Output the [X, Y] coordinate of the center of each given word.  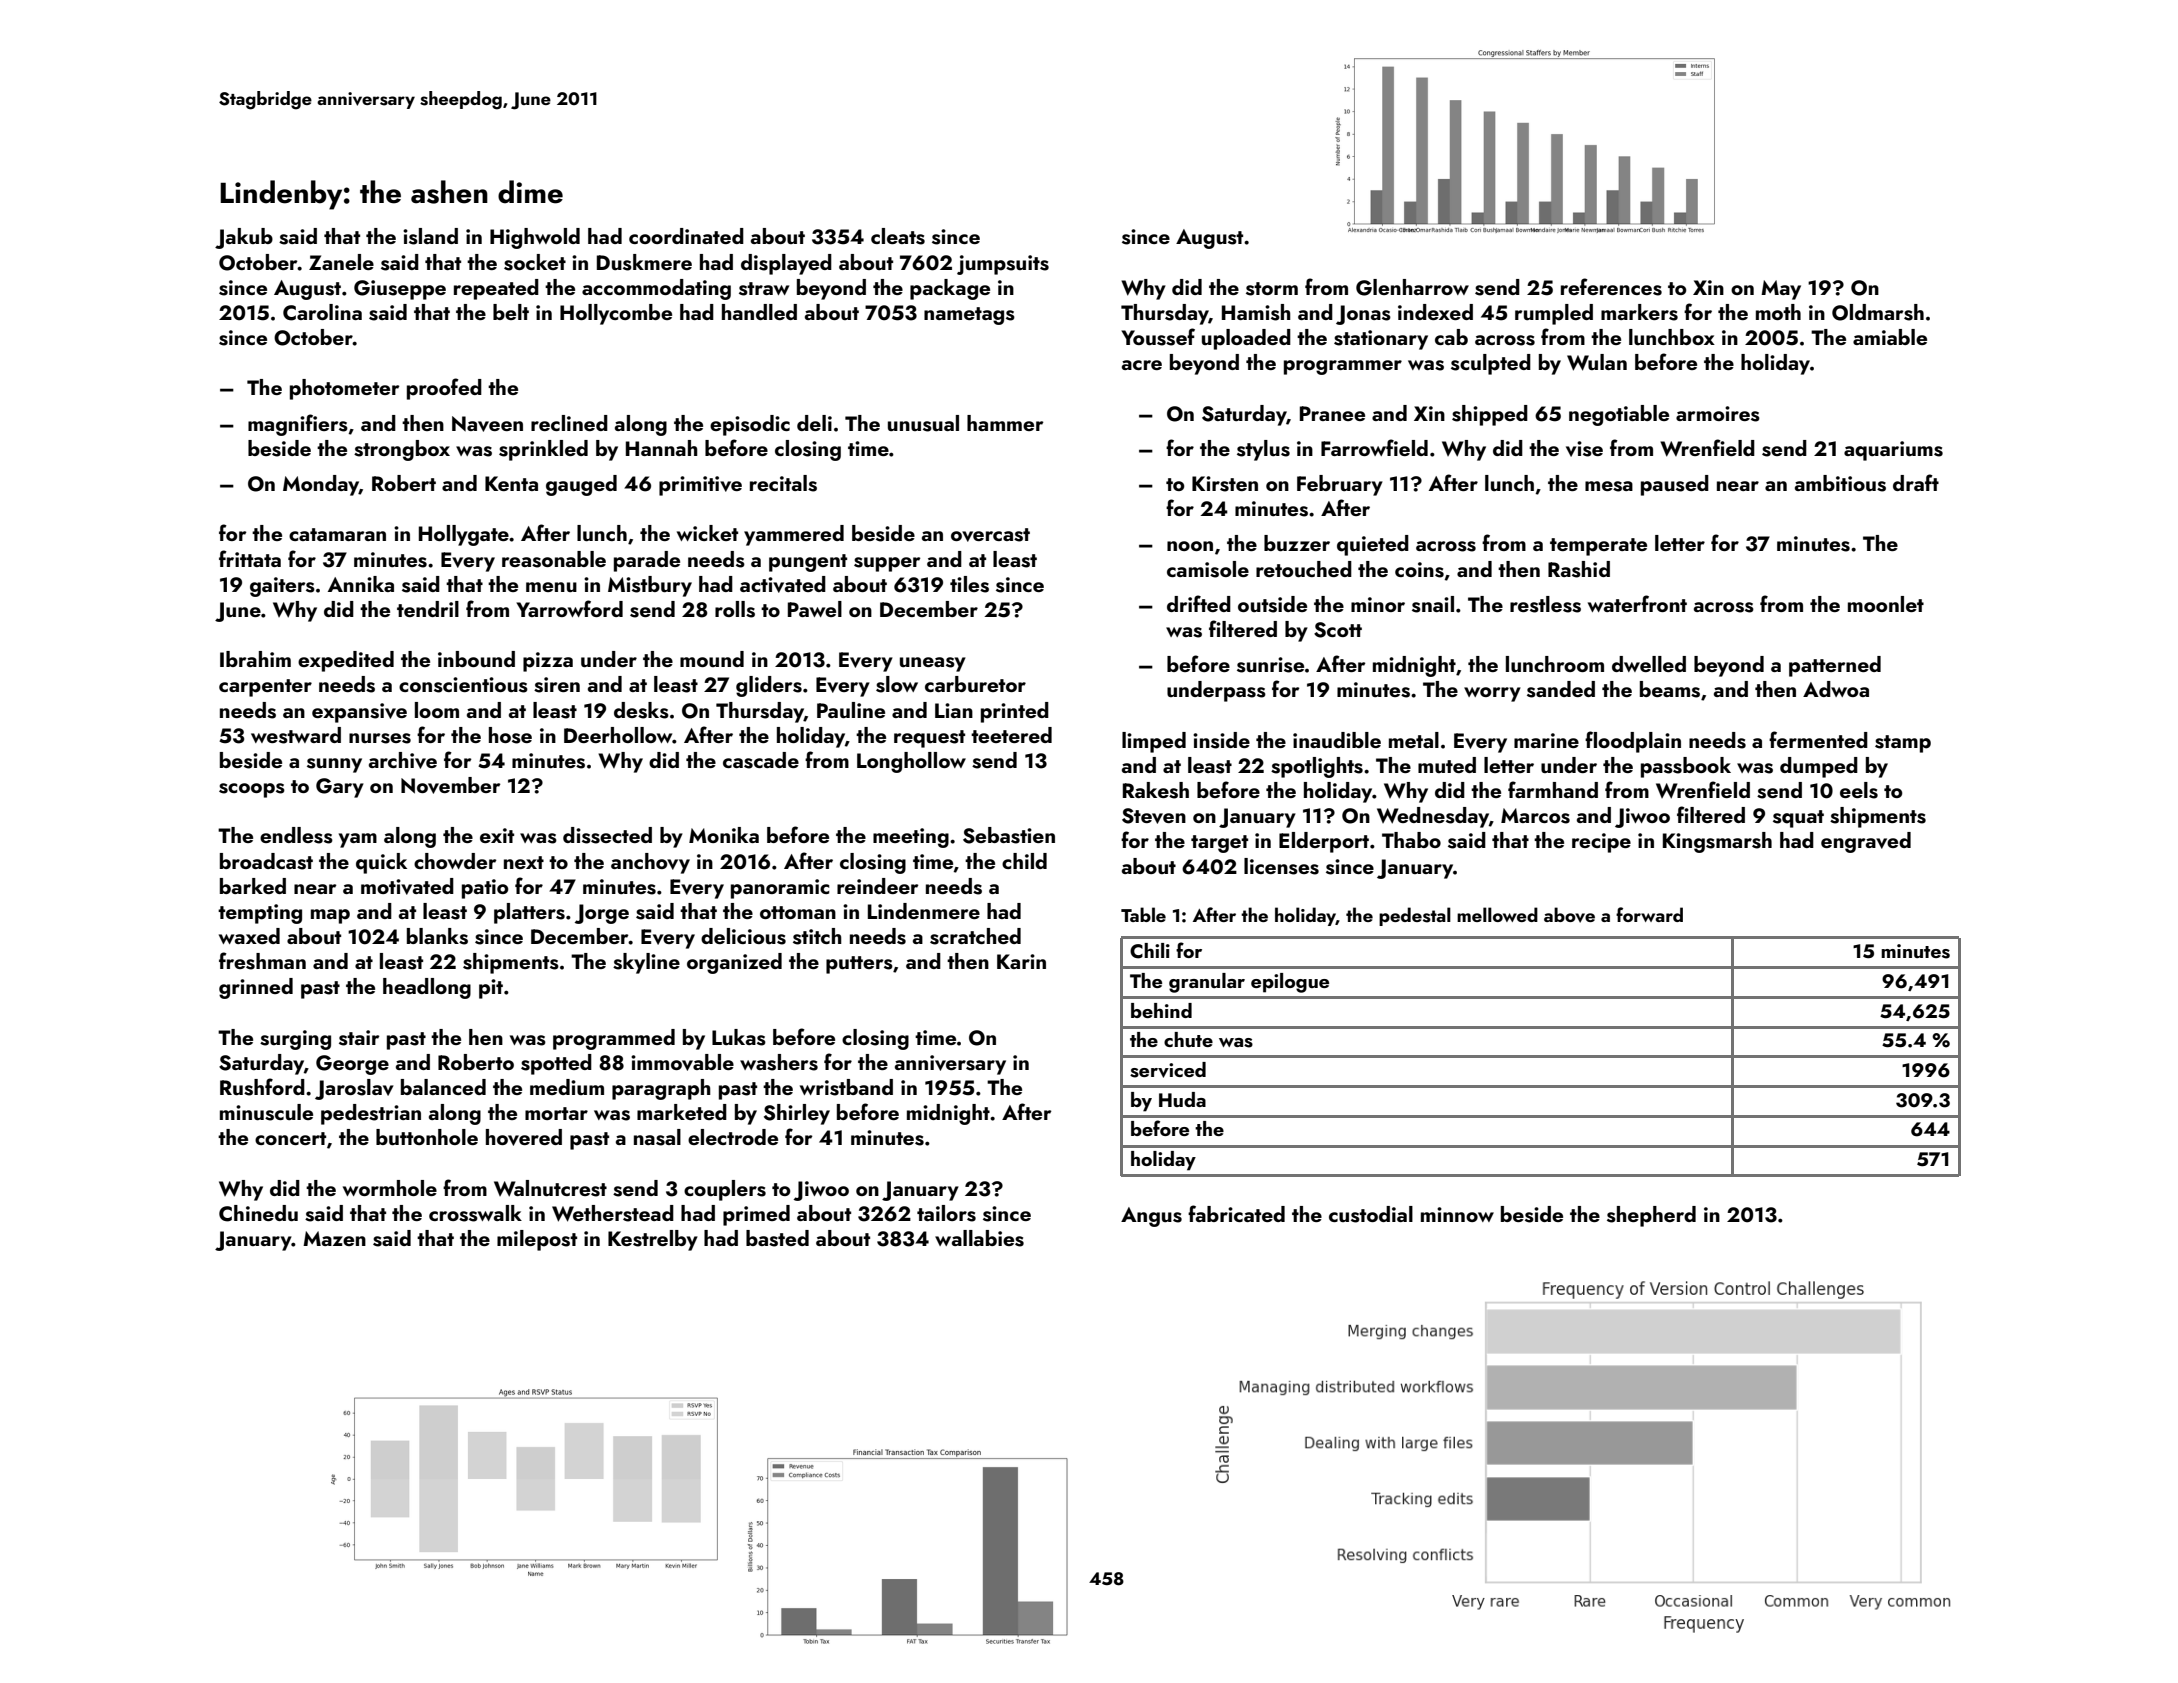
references [1611, 287]
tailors [946, 1213]
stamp [1903, 744]
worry [1492, 694]
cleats [898, 236]
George [352, 1065]
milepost [537, 1240]
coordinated [686, 236]
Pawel [815, 609]
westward [296, 735]
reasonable [554, 559]
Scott [1338, 630]
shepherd [1651, 1216]
